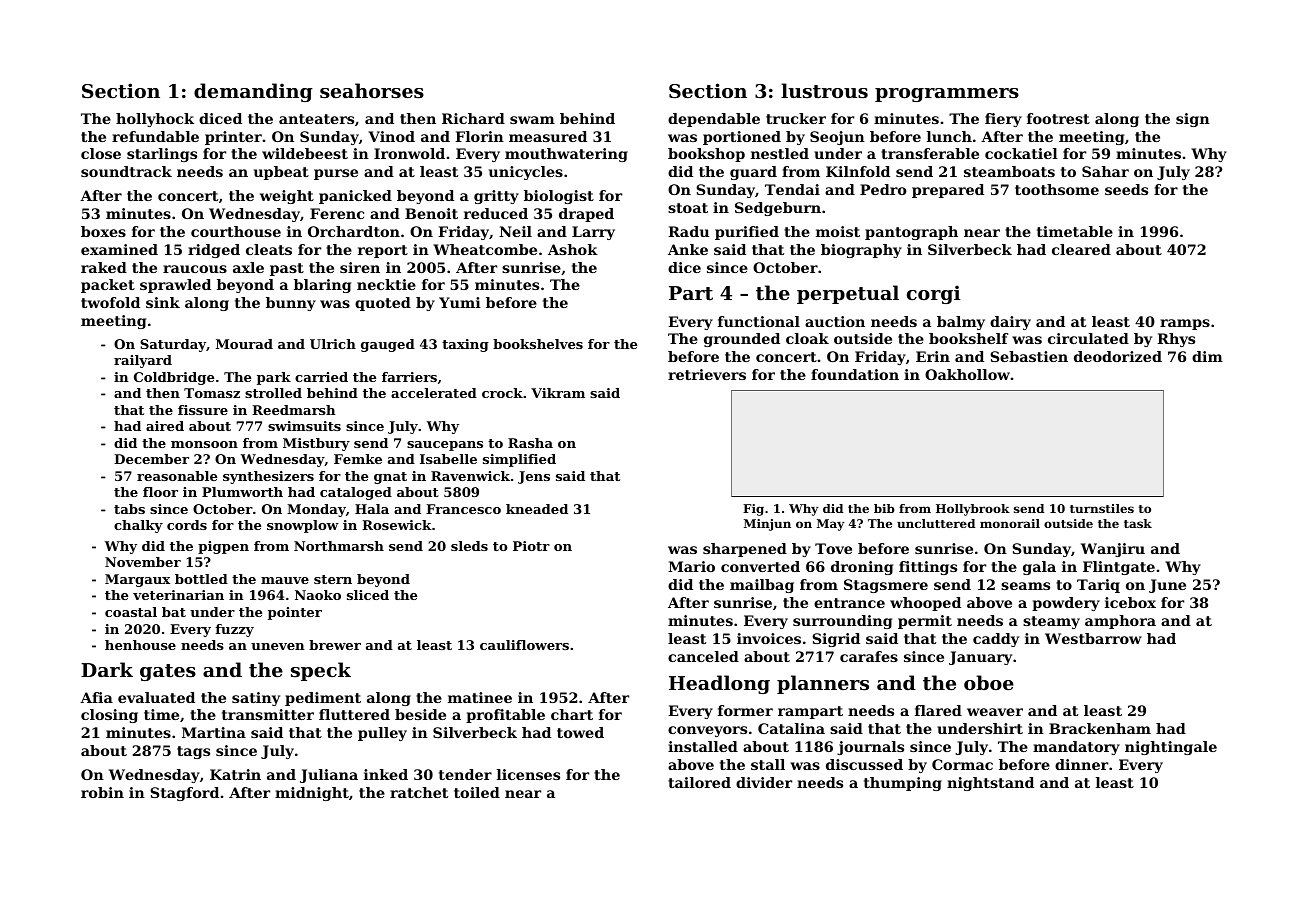 The height and width of the screenshot is (924, 1308). What do you see at coordinates (274, 378) in the screenshot?
I see `park` at bounding box center [274, 378].
